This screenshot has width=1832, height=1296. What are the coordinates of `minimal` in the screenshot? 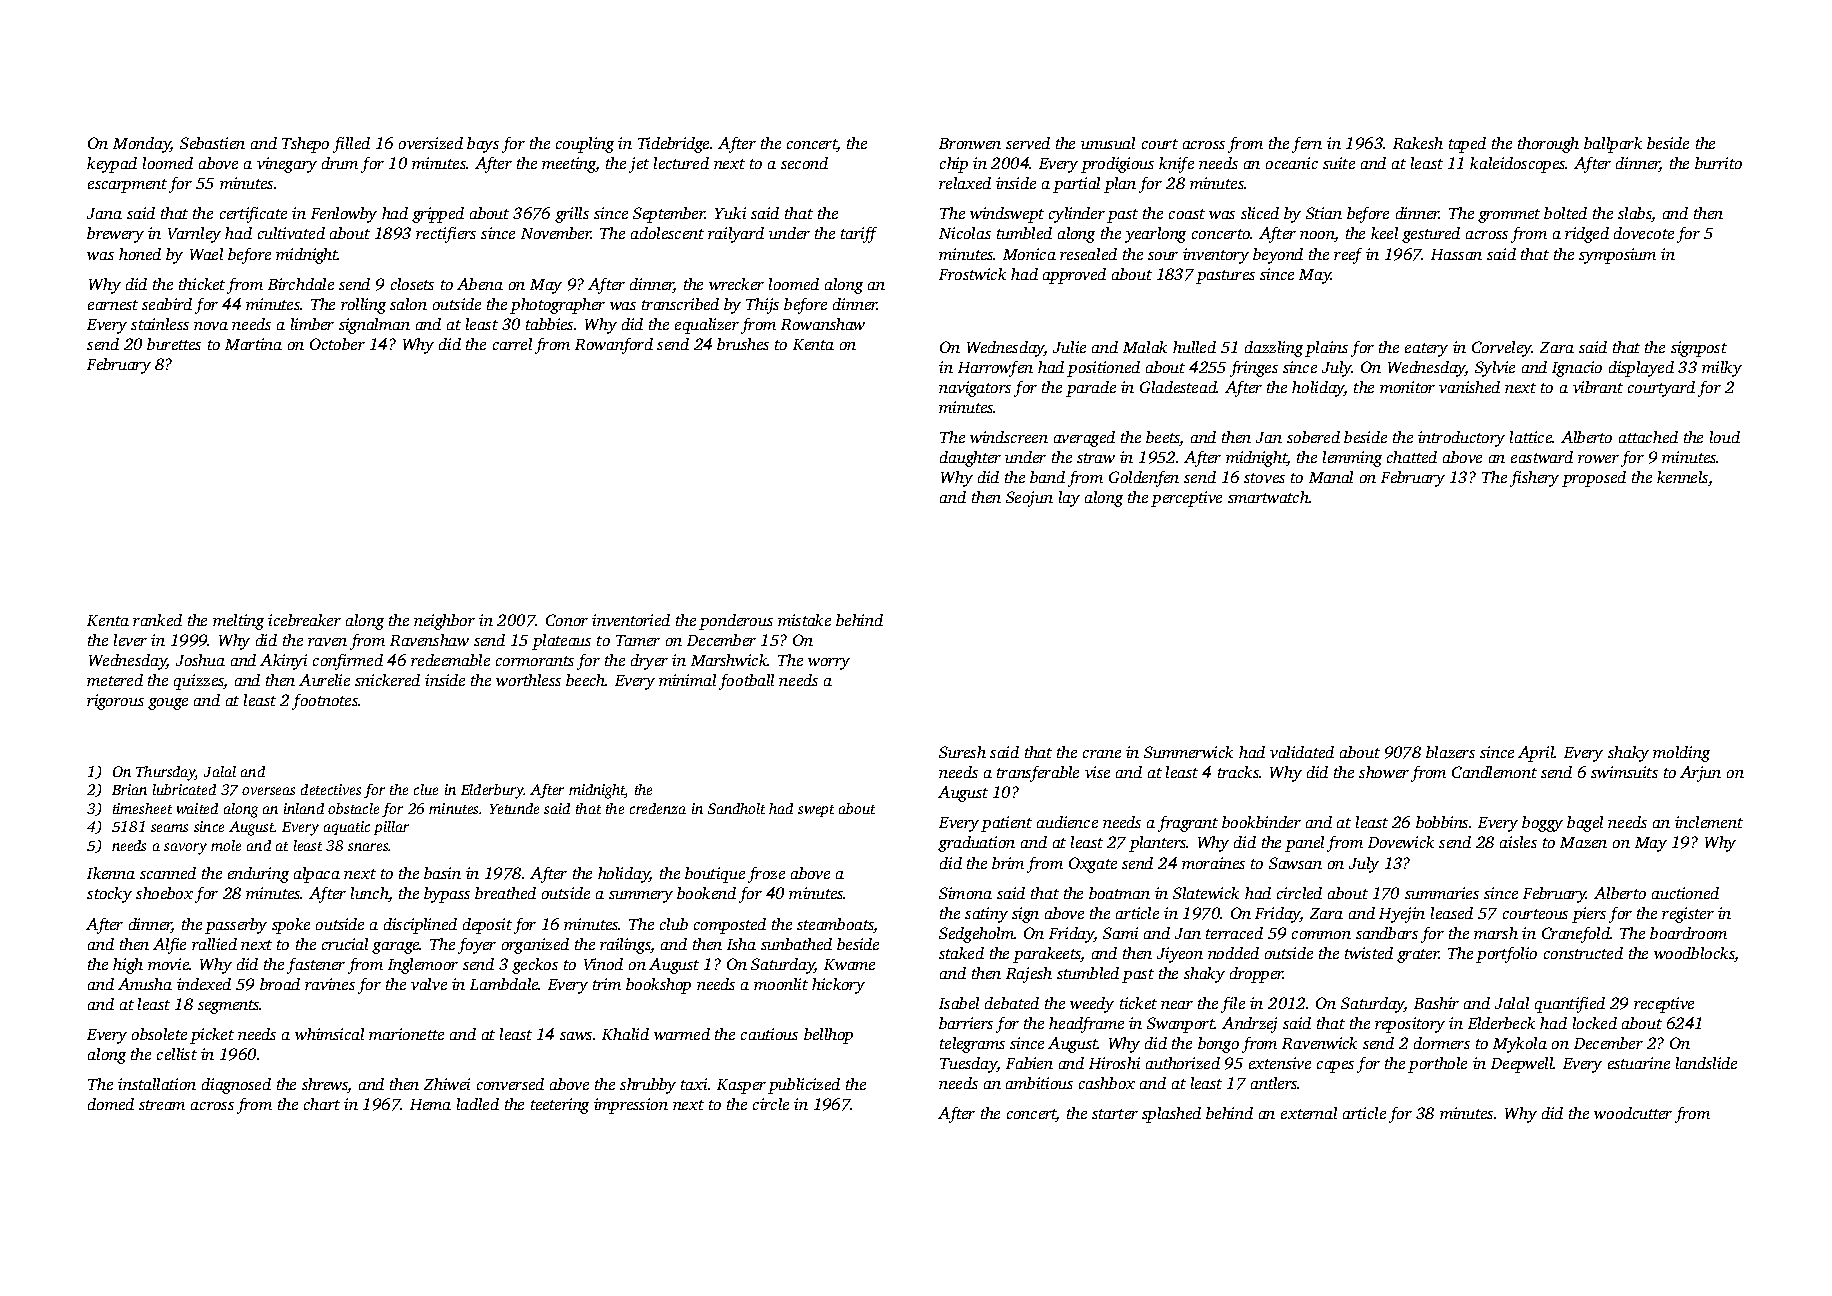 It's located at (687, 680).
